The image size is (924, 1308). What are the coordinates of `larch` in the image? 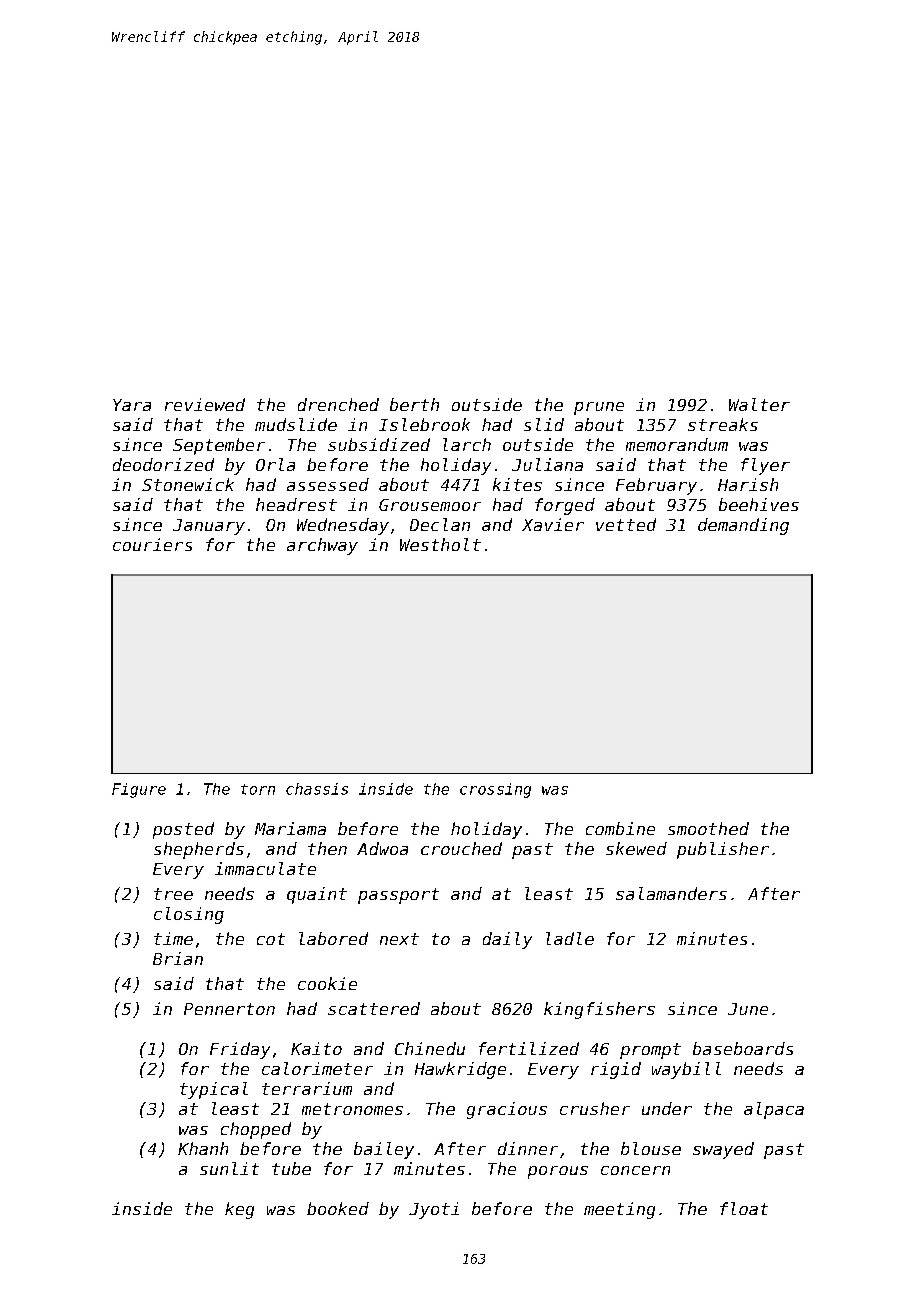 It's located at (467, 444).
